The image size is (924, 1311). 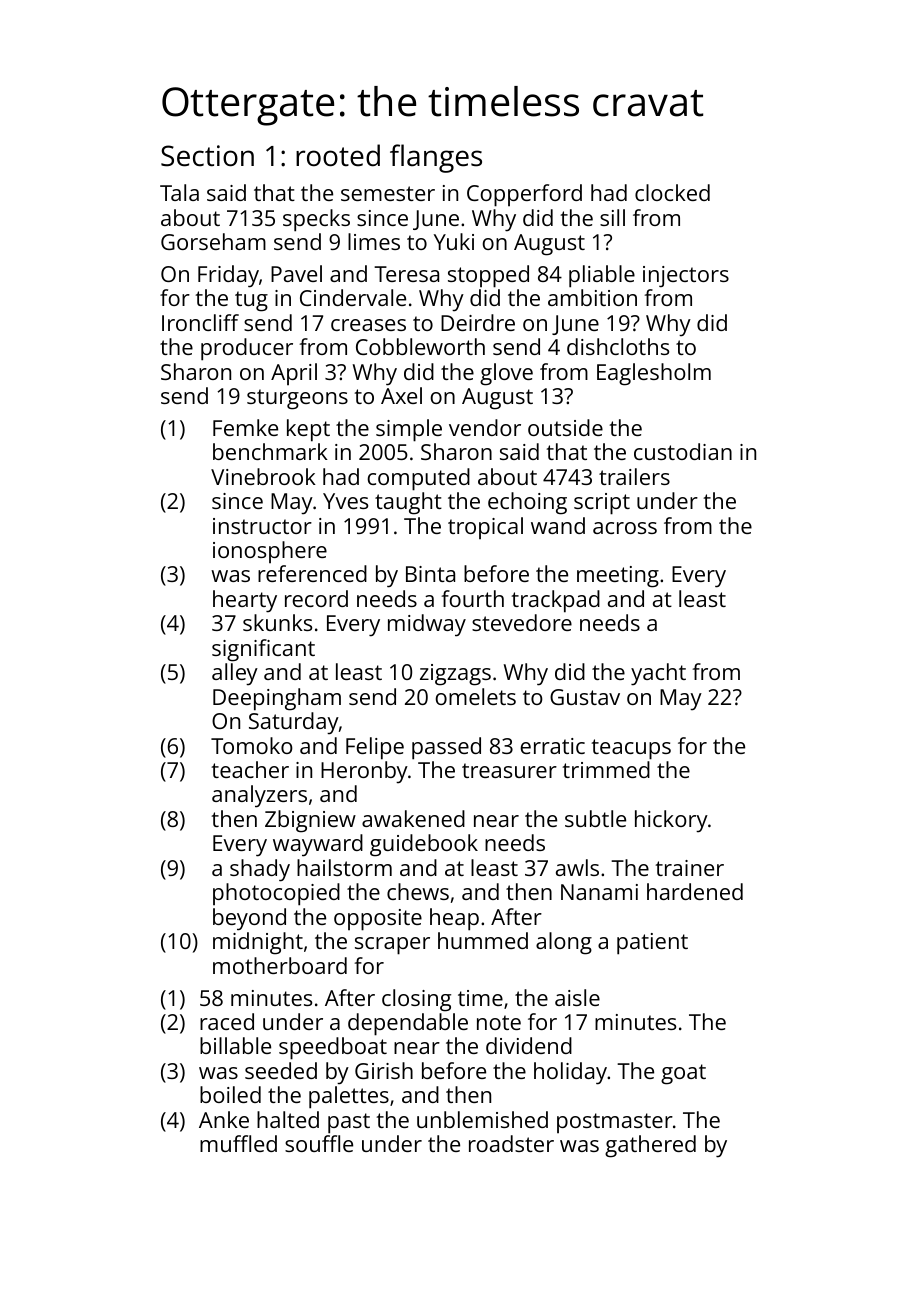 I want to click on clocked, so click(x=672, y=192).
